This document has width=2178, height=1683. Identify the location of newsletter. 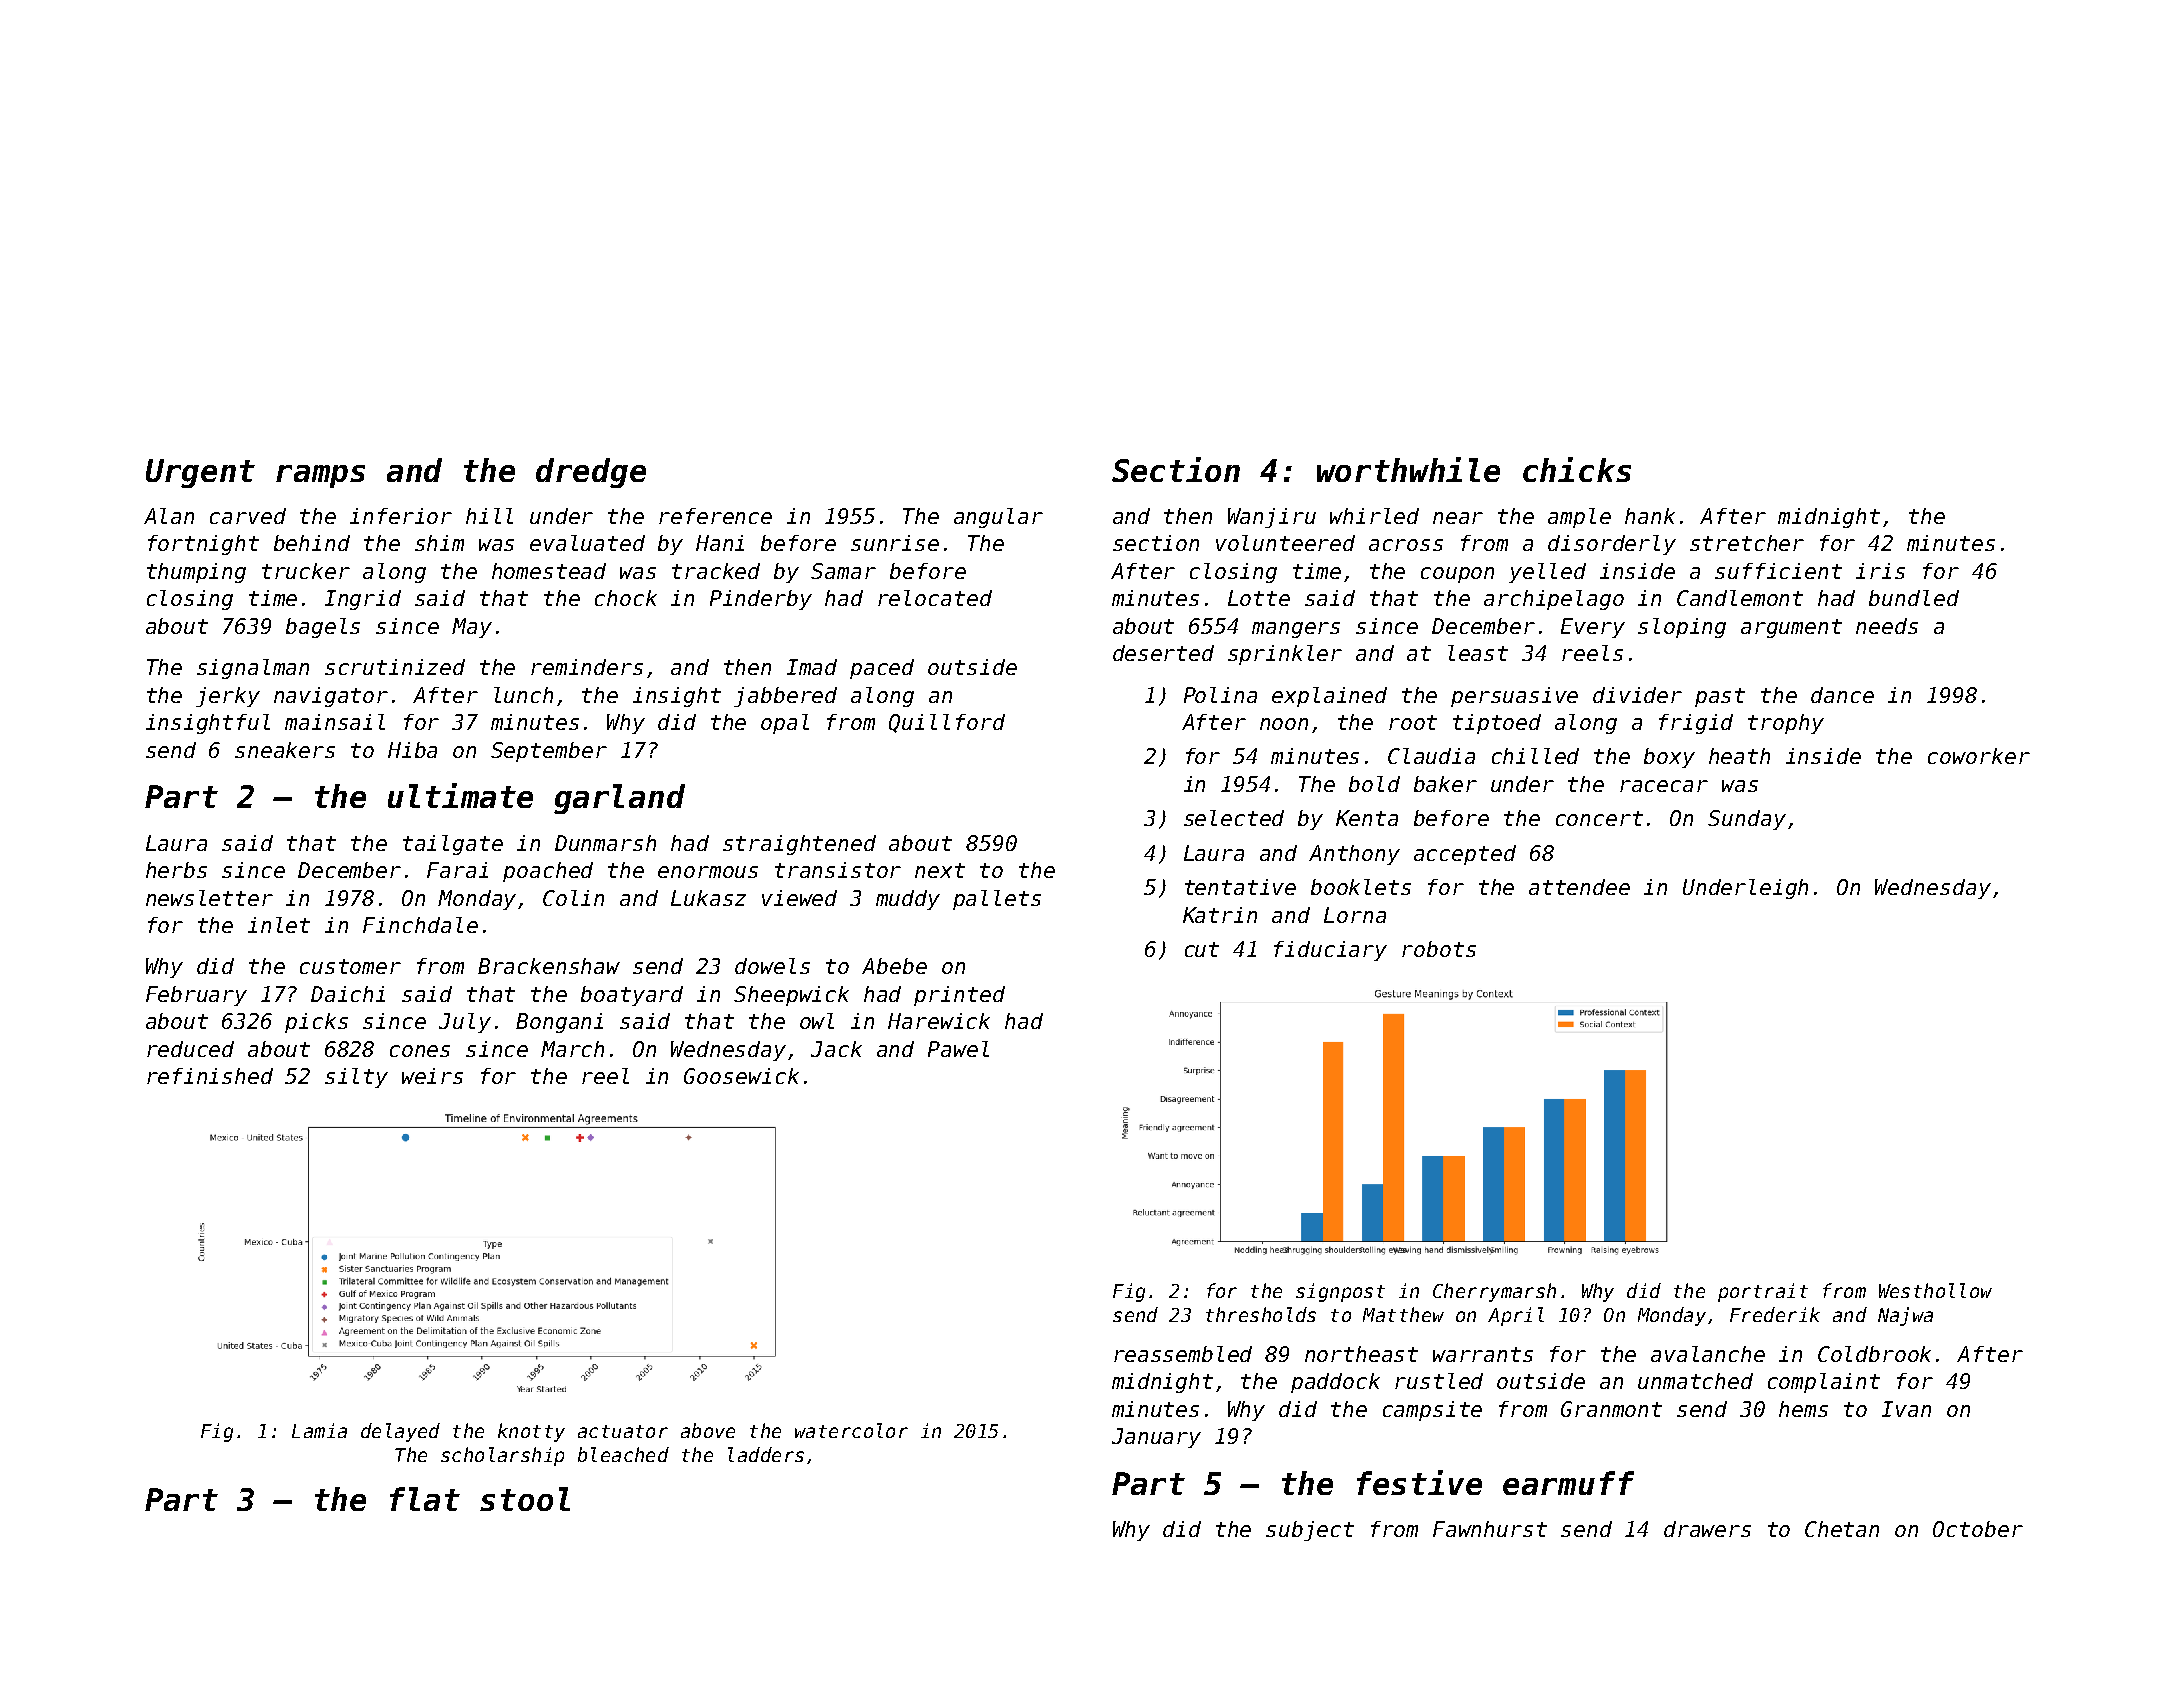
(209, 898).
